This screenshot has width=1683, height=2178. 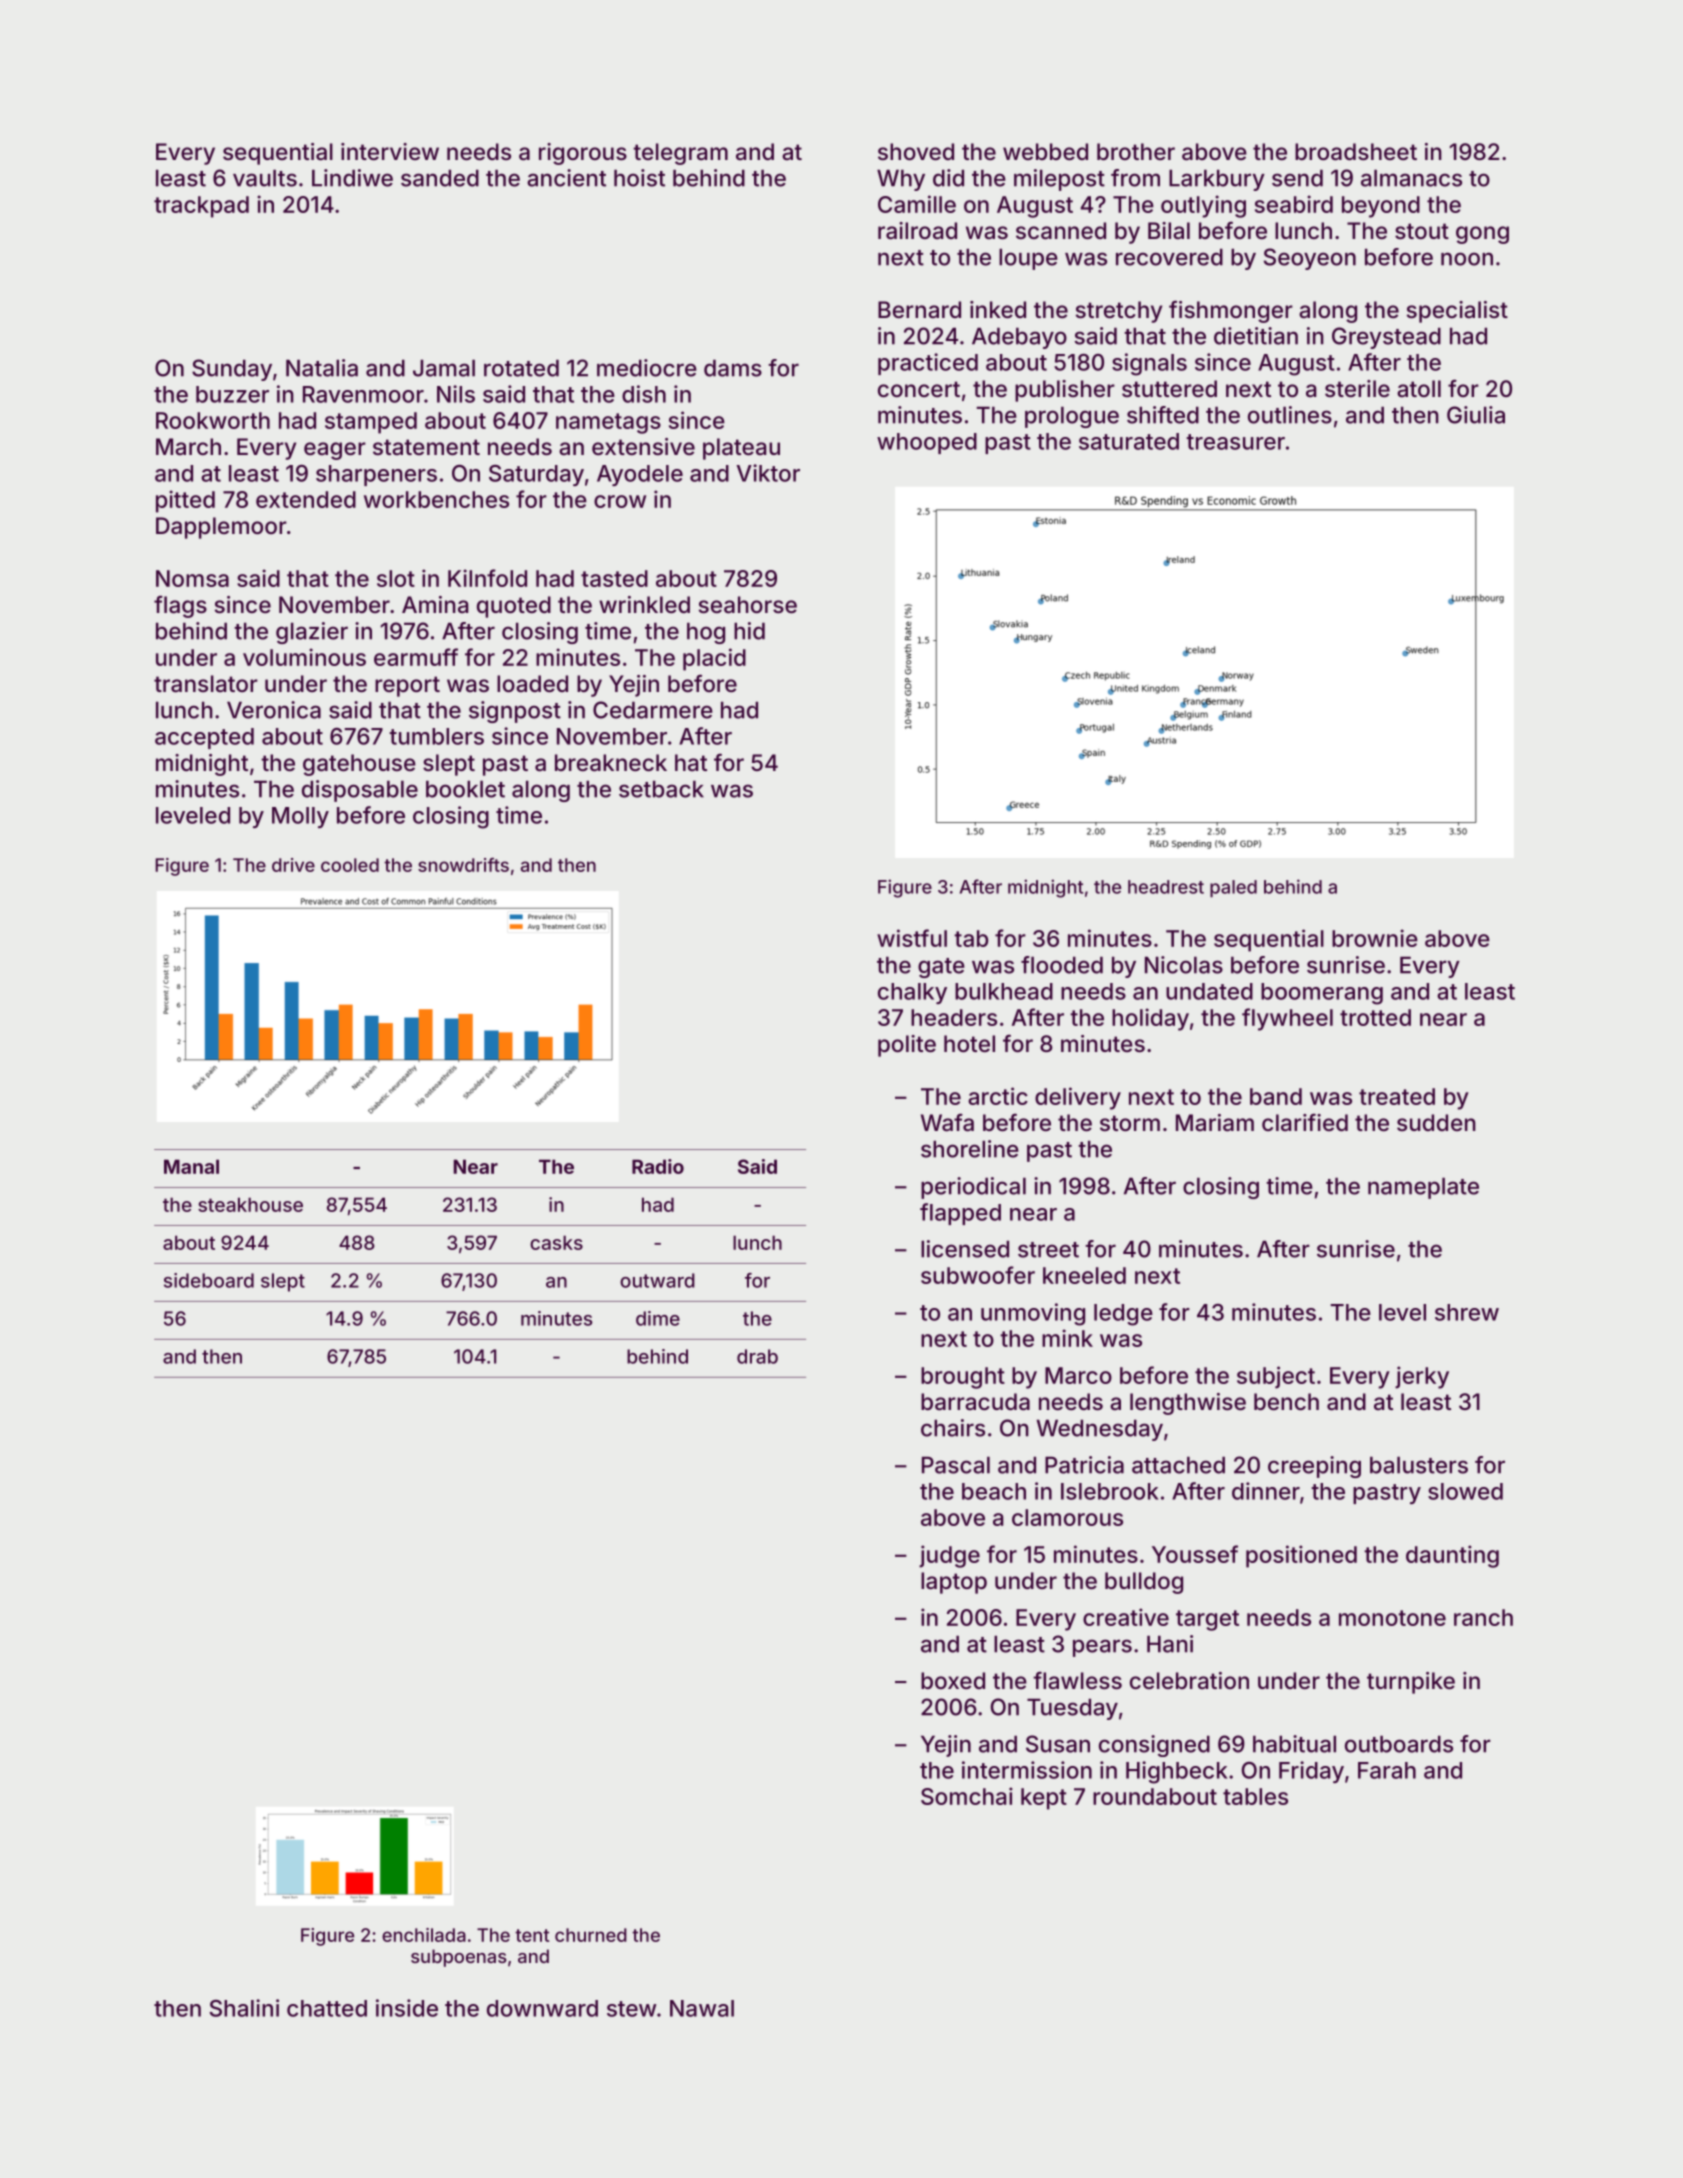 What do you see at coordinates (757, 1356) in the screenshot?
I see `drab` at bounding box center [757, 1356].
